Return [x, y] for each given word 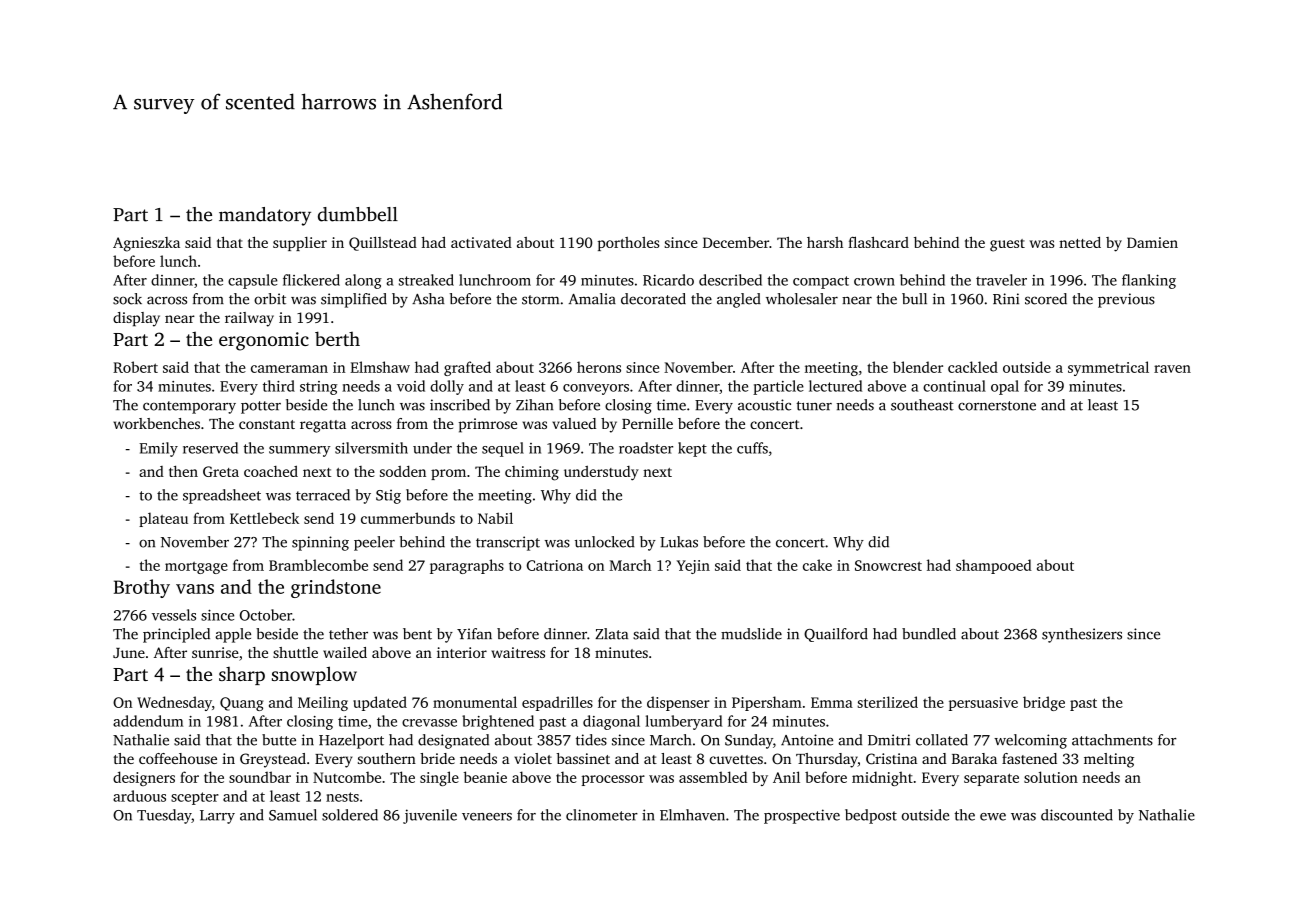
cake [817, 565]
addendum [148, 721]
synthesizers [1082, 635]
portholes [629, 244]
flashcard [878, 242]
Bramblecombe [318, 565]
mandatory [265, 216]
